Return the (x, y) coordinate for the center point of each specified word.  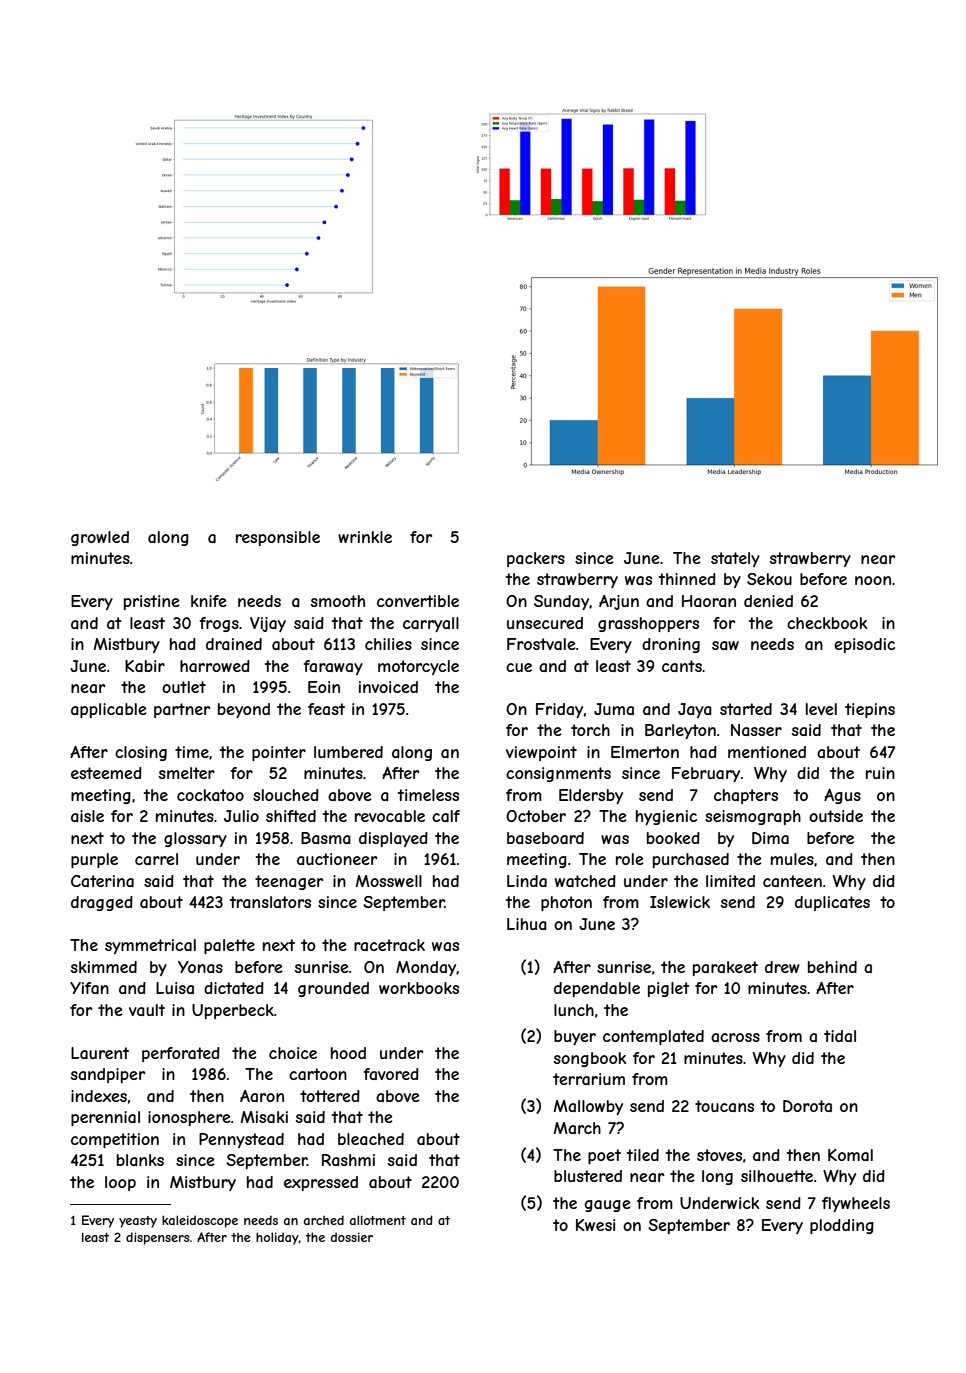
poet (604, 1156)
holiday (277, 1238)
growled (100, 538)
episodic (864, 645)
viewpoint (541, 753)
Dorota (807, 1106)
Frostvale (541, 644)
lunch (574, 1010)
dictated (234, 988)
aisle (87, 816)
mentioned (767, 752)
